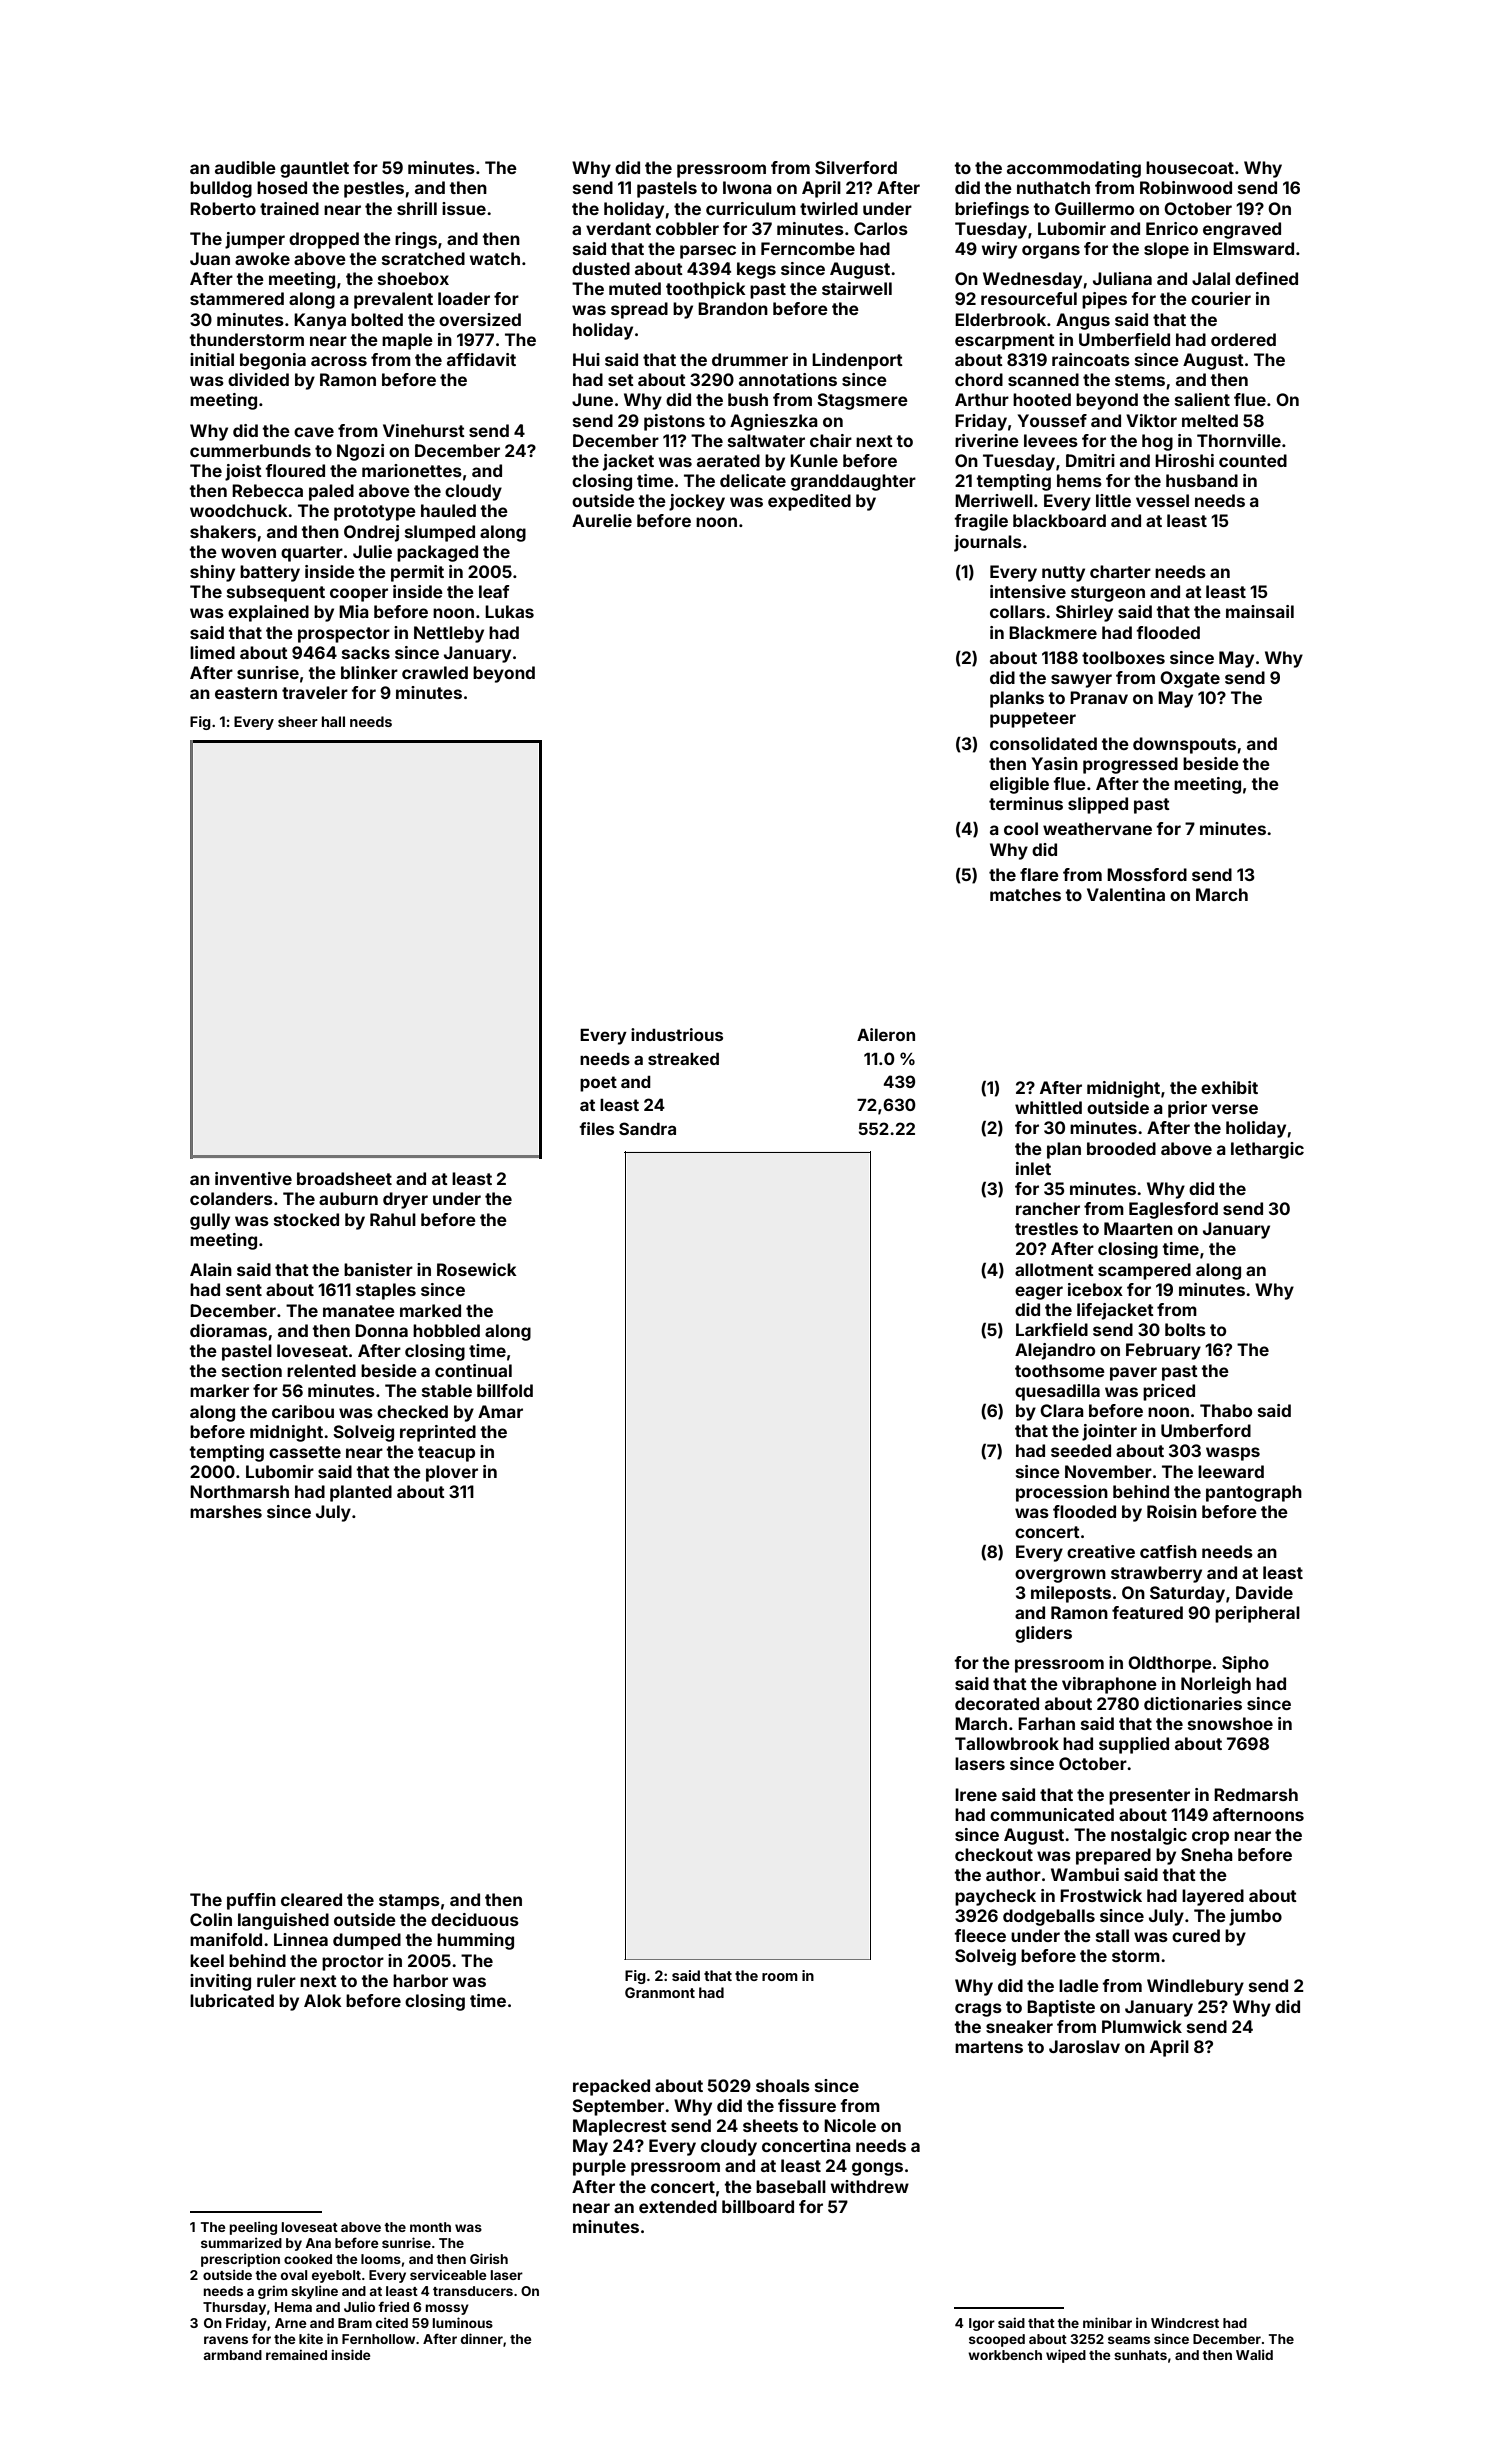  What do you see at coordinates (449, 634) in the document?
I see `Nettleby` at bounding box center [449, 634].
